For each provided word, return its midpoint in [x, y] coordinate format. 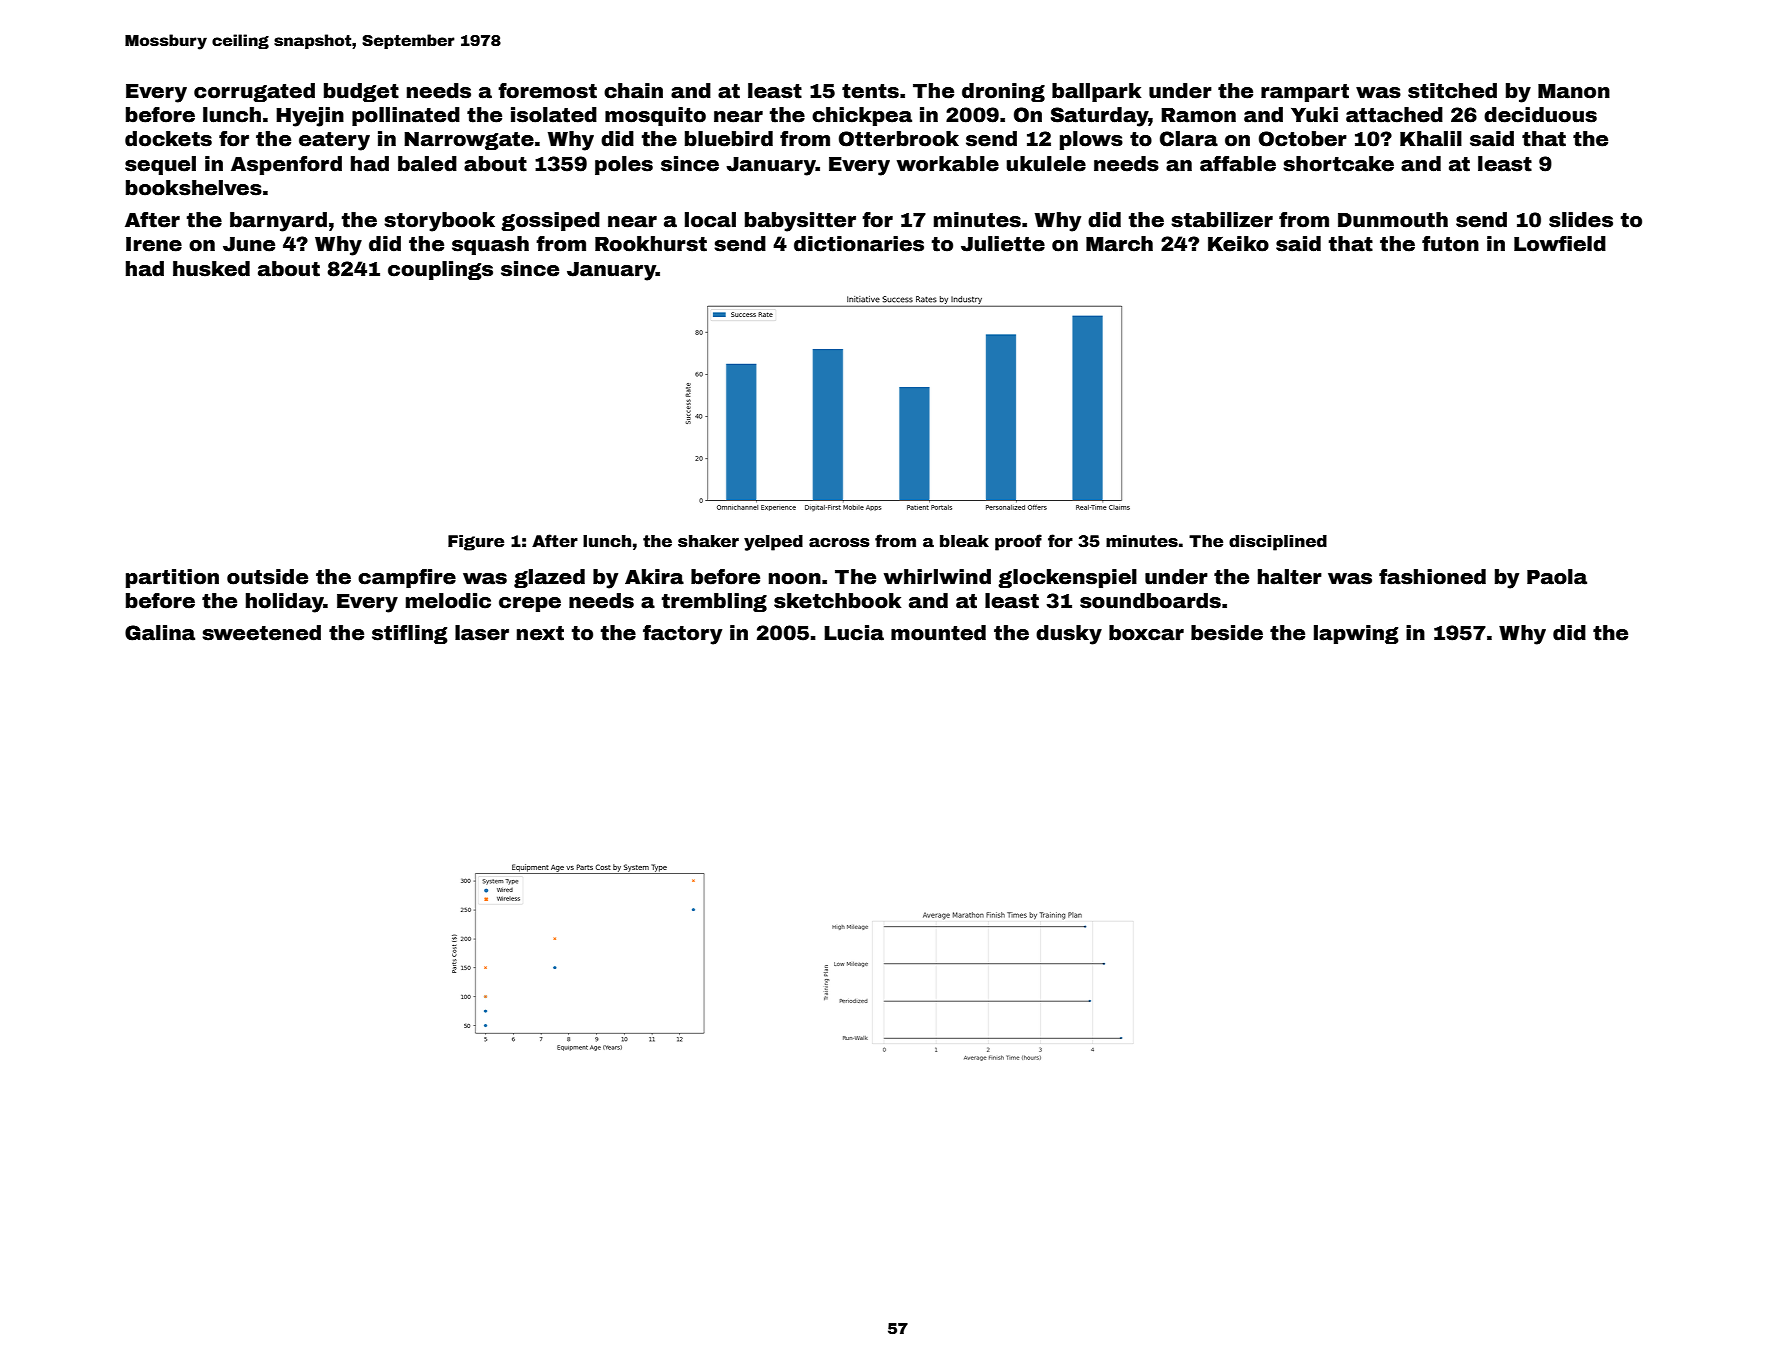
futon [1450, 244]
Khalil [1431, 139]
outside [267, 577]
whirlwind [937, 577]
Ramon [1198, 115]
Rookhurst [651, 244]
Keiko [1238, 244]
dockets [168, 139]
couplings [440, 270]
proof [1018, 542]
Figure [476, 543]
